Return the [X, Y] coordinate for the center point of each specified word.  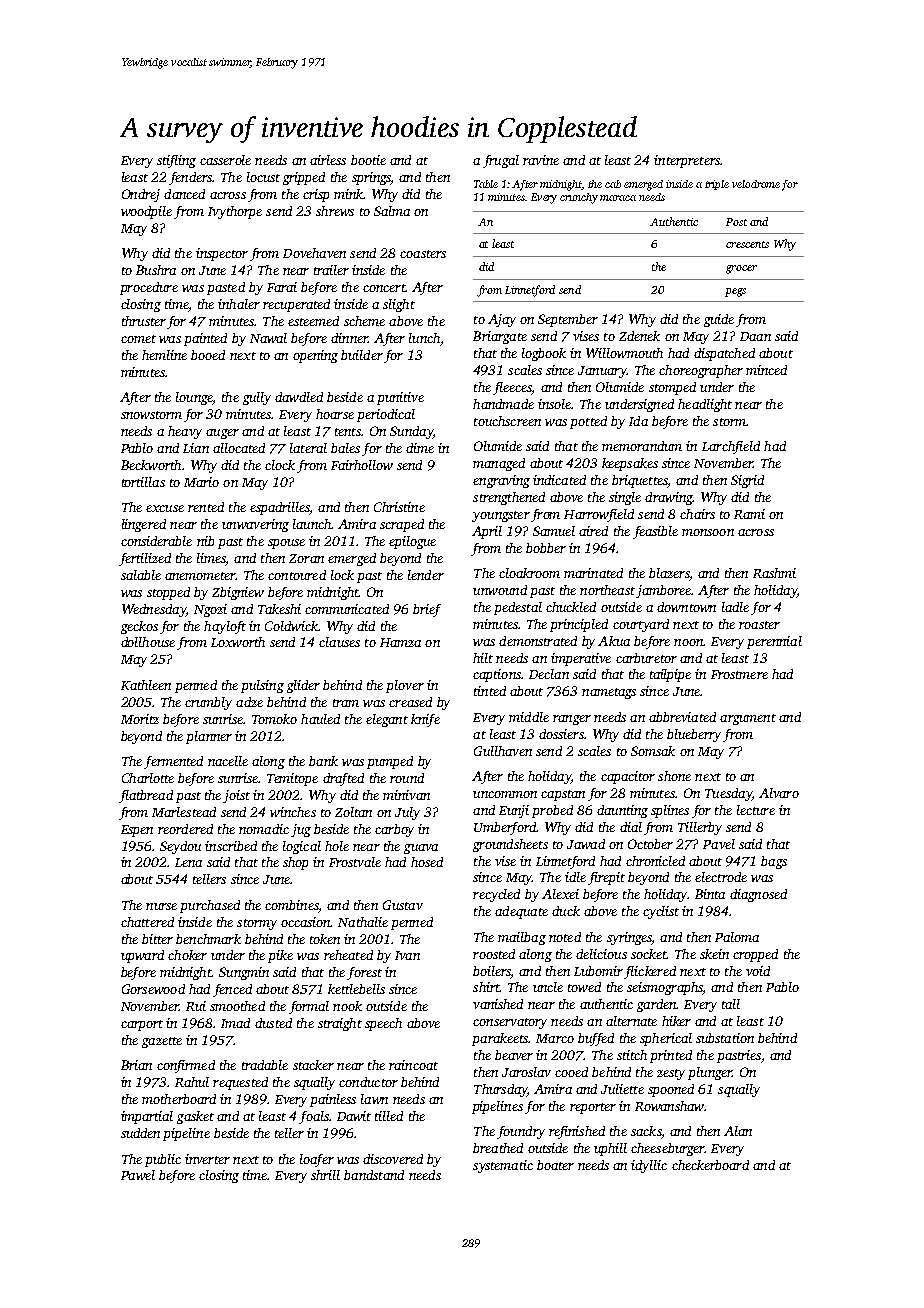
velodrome [756, 184]
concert [384, 288]
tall [731, 1004]
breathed [498, 1148]
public [163, 1160]
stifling [176, 161]
